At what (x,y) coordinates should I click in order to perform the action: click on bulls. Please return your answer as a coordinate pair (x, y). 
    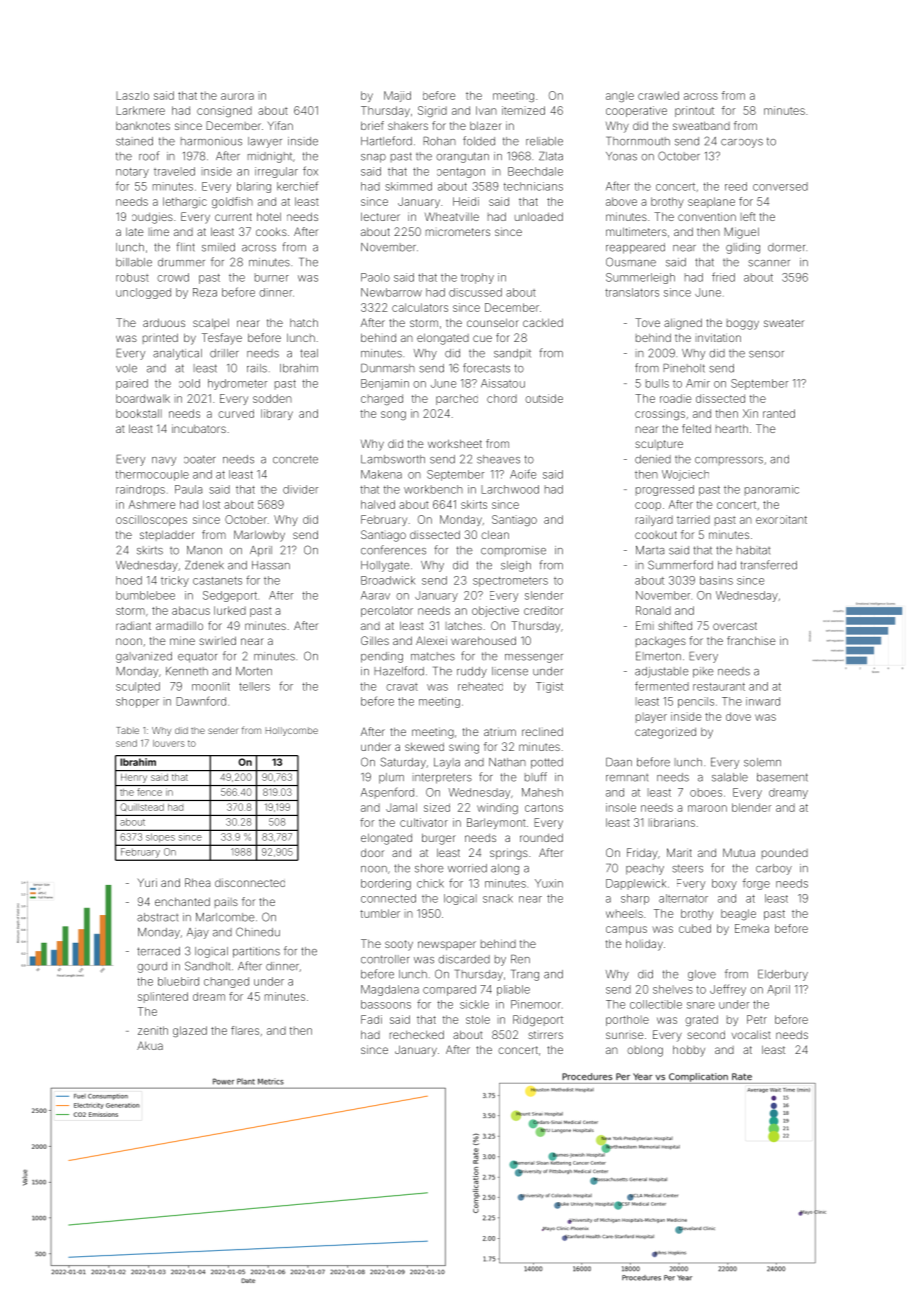
    Looking at the image, I should click on (657, 383).
